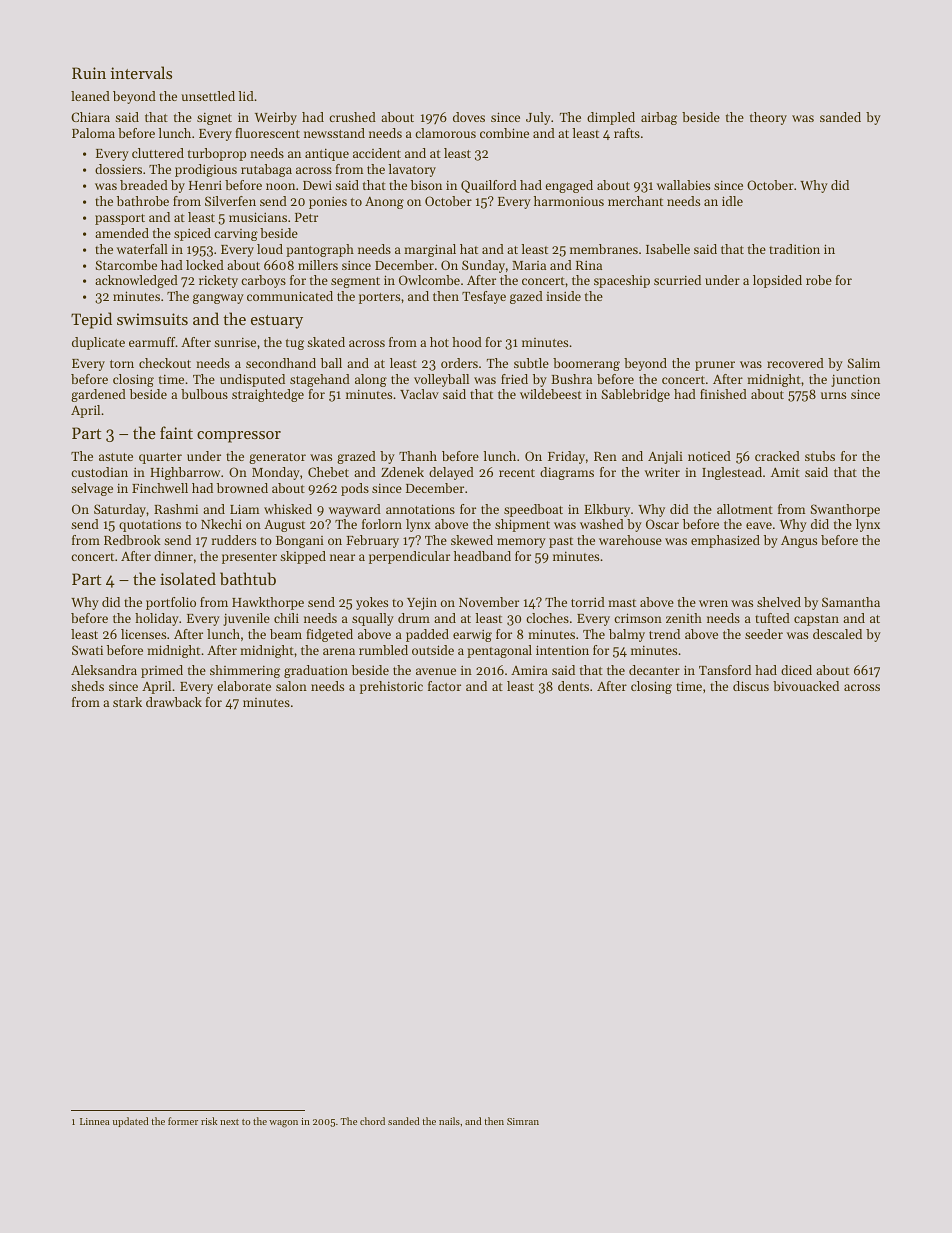  Describe the element at coordinates (611, 118) in the screenshot. I see `dimpled` at that location.
